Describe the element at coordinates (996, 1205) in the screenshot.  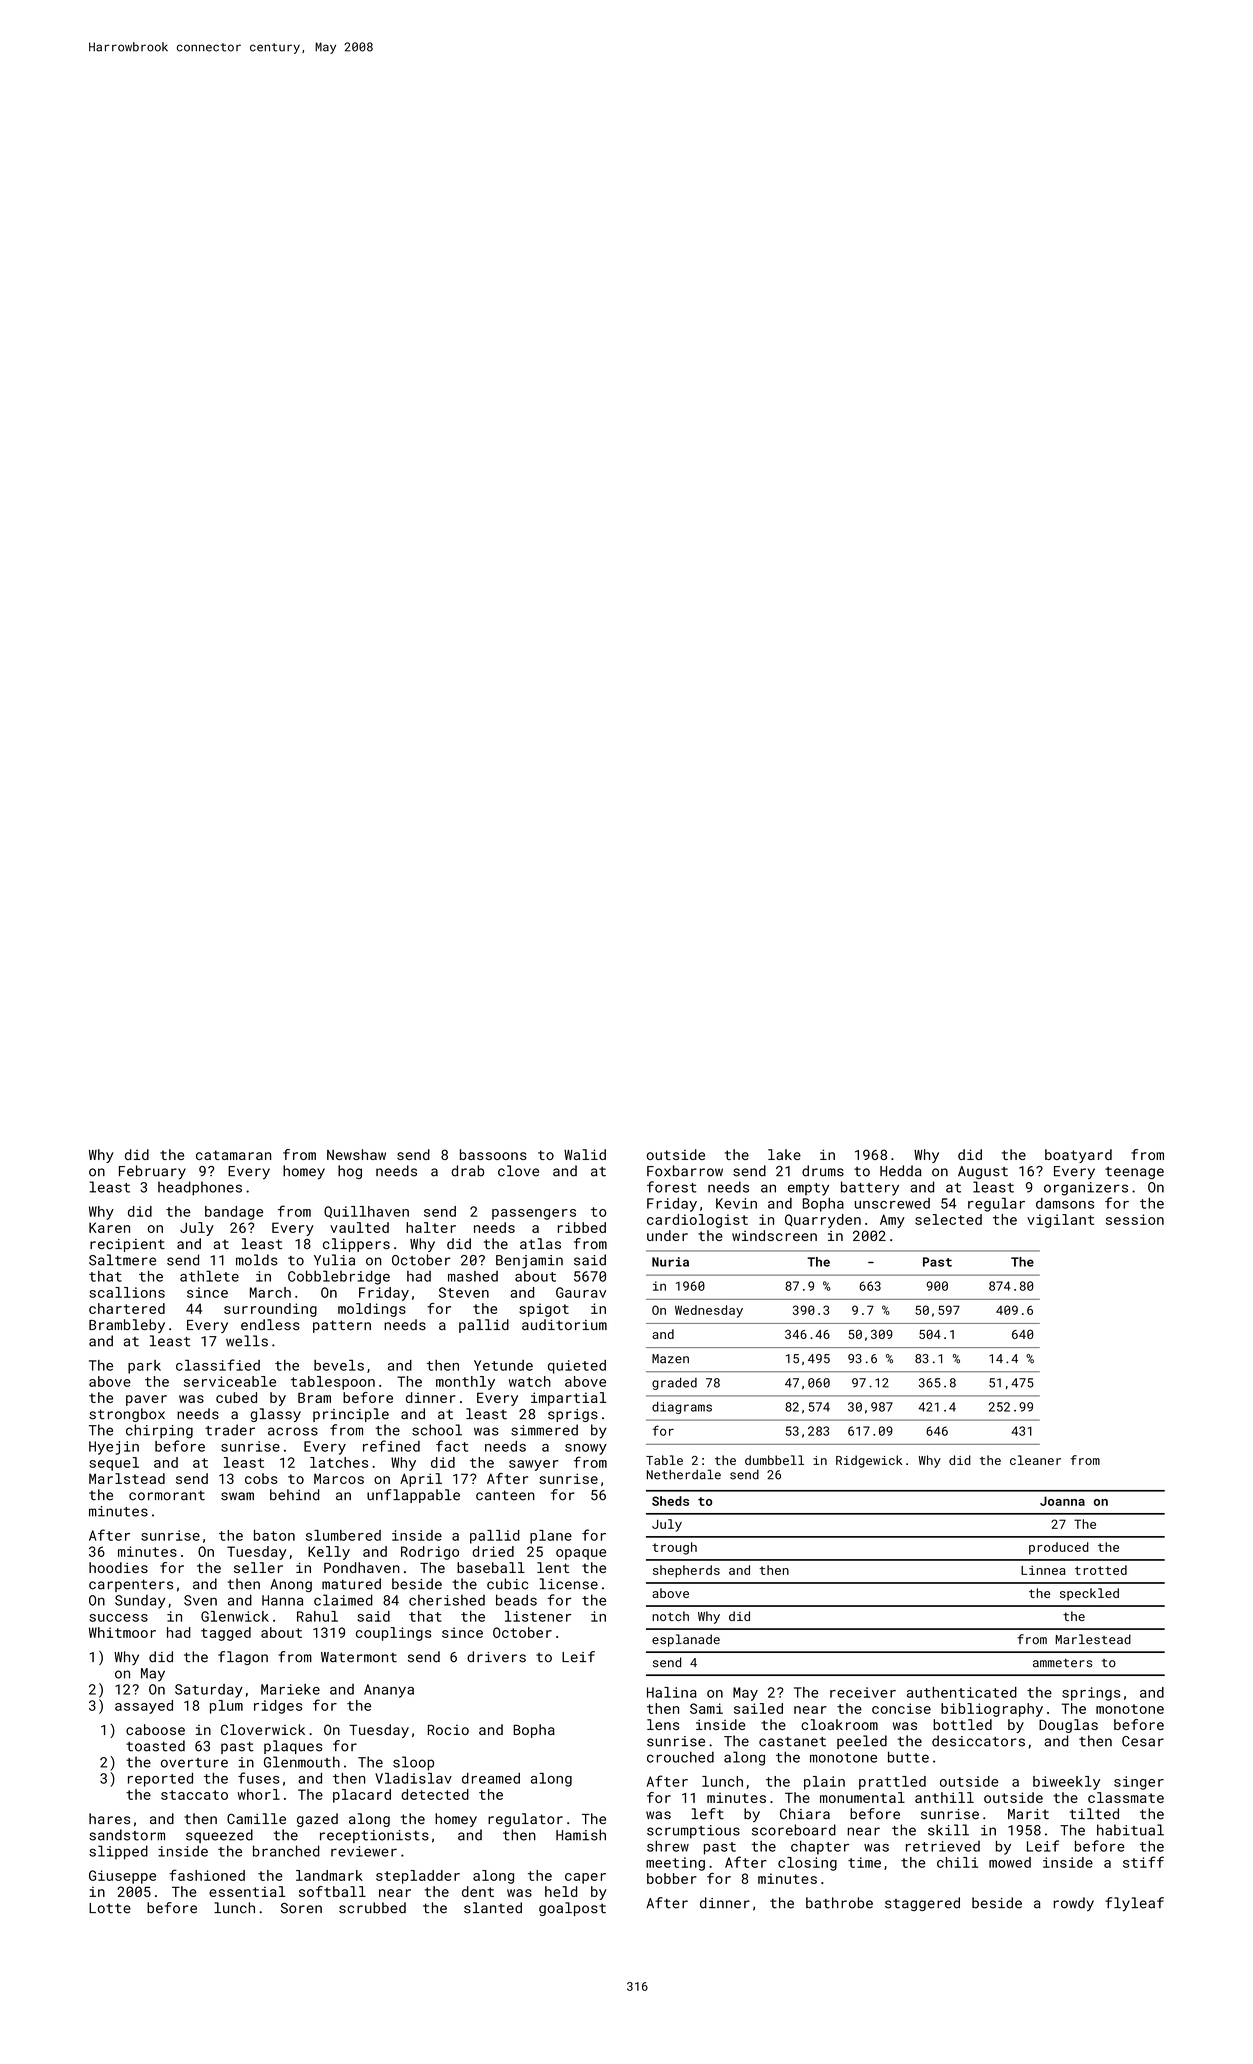
I see `regular` at that location.
